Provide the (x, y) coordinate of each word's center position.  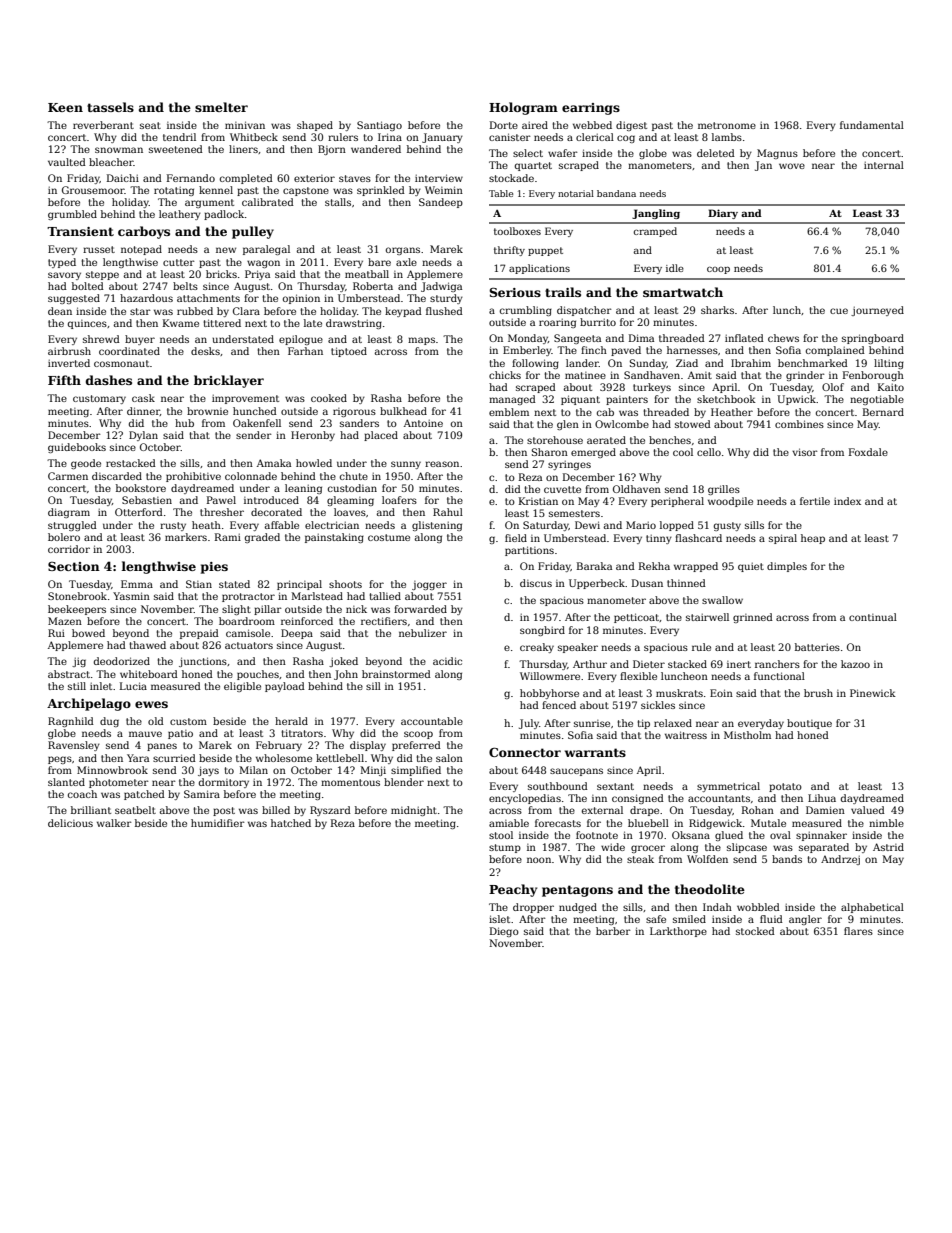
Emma (137, 584)
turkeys (652, 388)
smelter (221, 107)
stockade (511, 178)
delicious (70, 823)
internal (884, 165)
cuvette (562, 489)
